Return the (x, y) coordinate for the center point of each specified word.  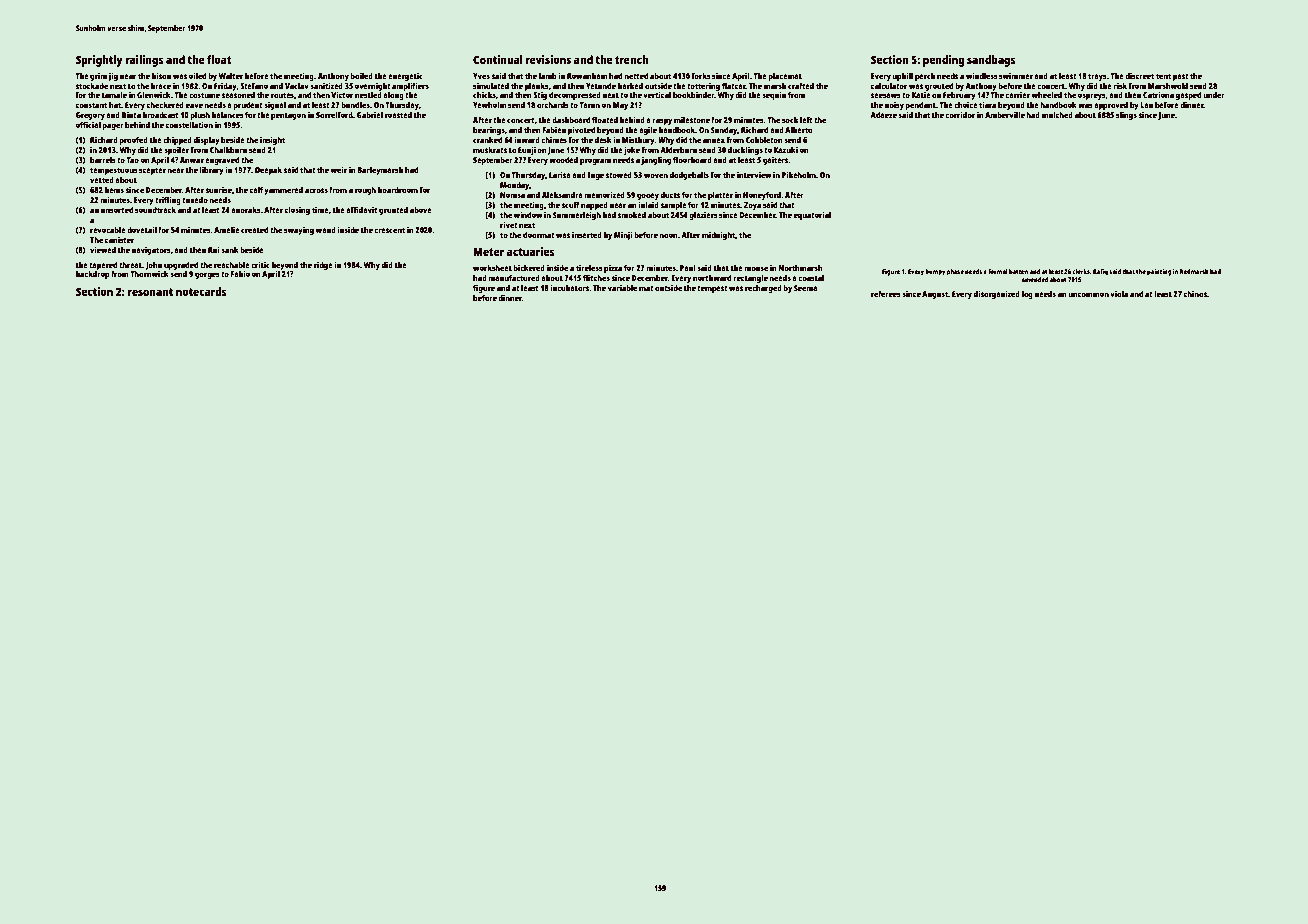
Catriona (1158, 94)
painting (1159, 272)
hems (114, 190)
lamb (548, 76)
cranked (487, 140)
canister (119, 239)
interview (754, 174)
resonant (150, 292)
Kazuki (786, 149)
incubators (569, 287)
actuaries (531, 251)
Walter (230, 76)
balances (228, 115)
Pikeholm (799, 174)
